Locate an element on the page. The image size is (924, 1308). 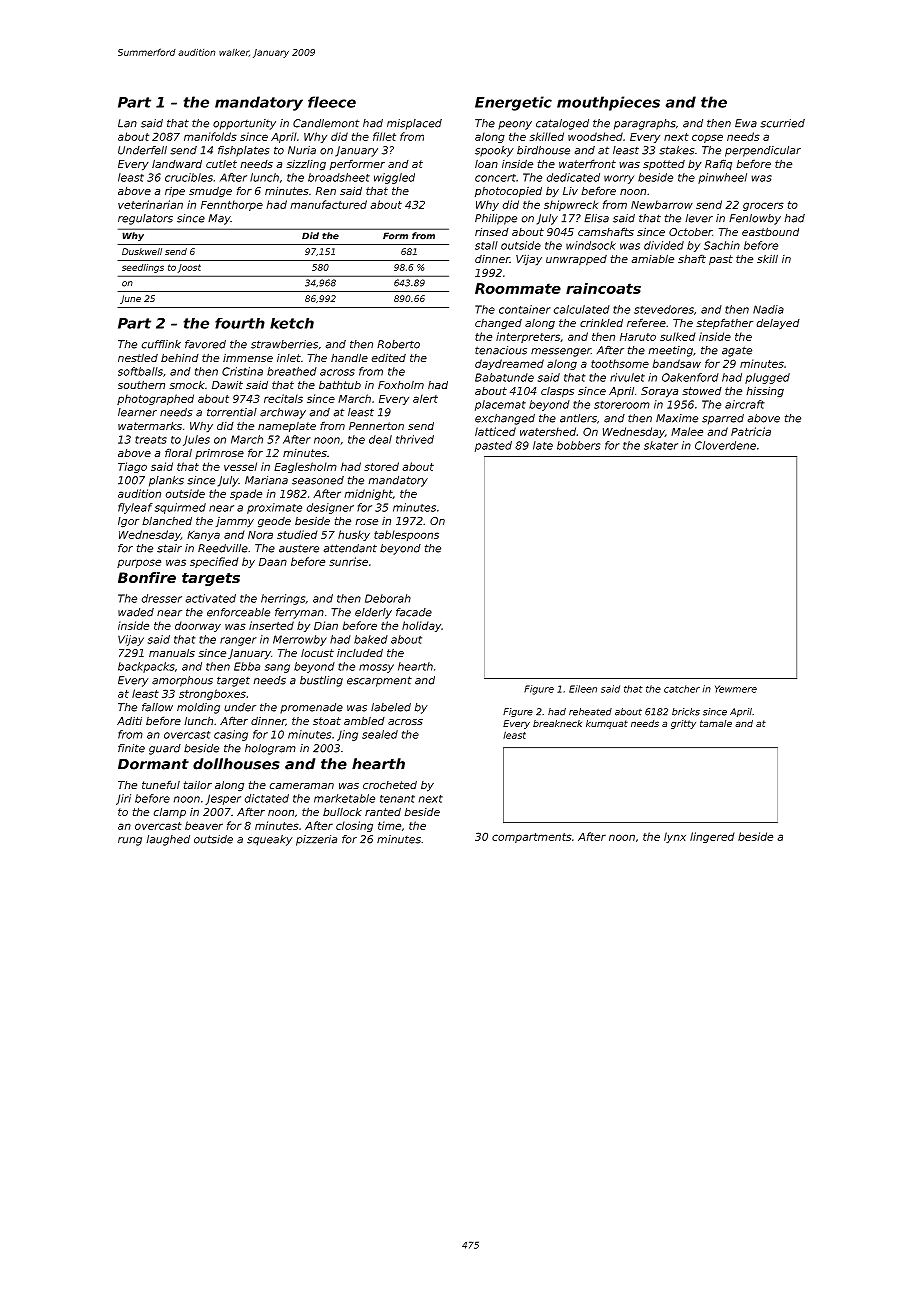
loan is located at coordinates (486, 164).
